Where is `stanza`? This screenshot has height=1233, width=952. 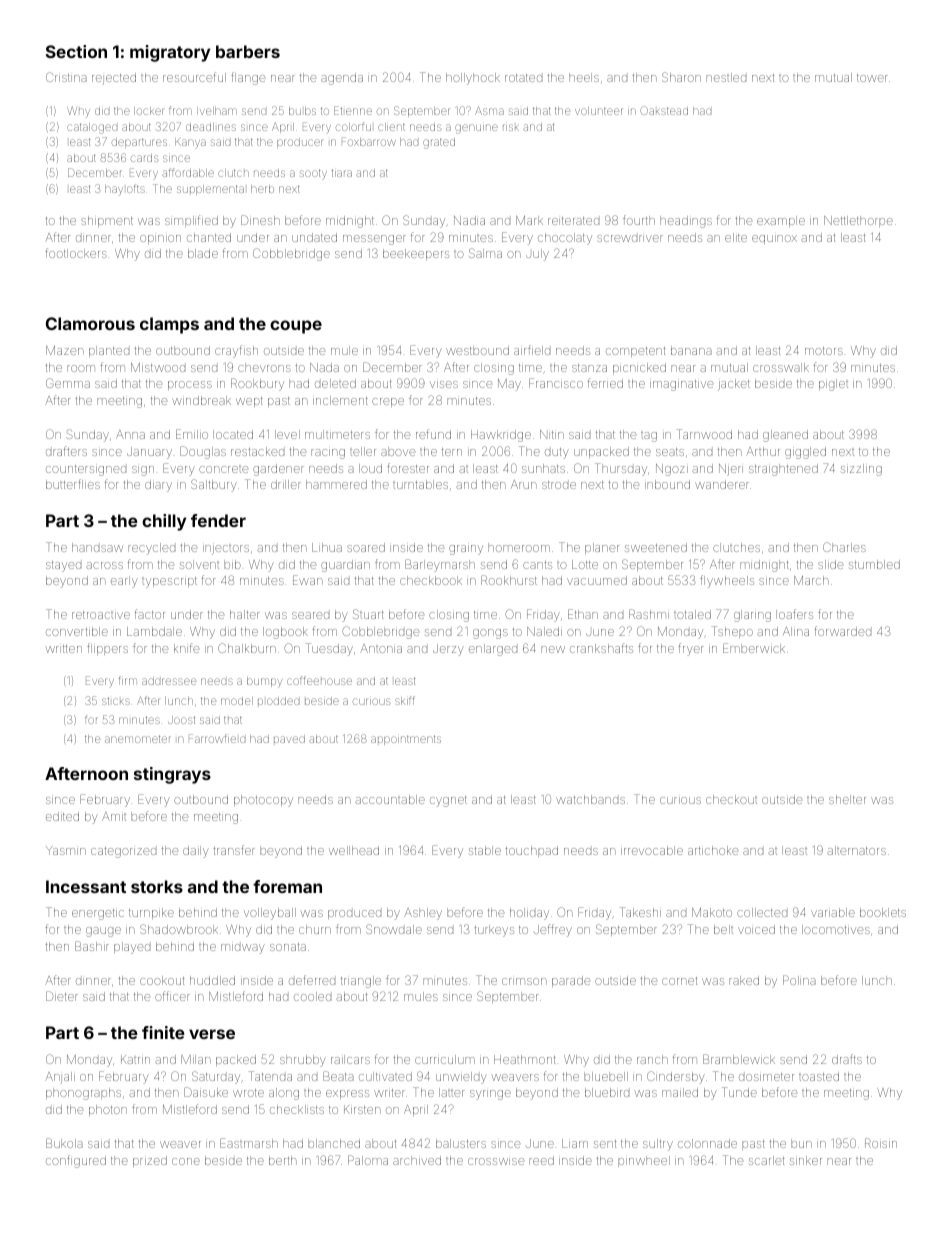 stanza is located at coordinates (589, 368).
